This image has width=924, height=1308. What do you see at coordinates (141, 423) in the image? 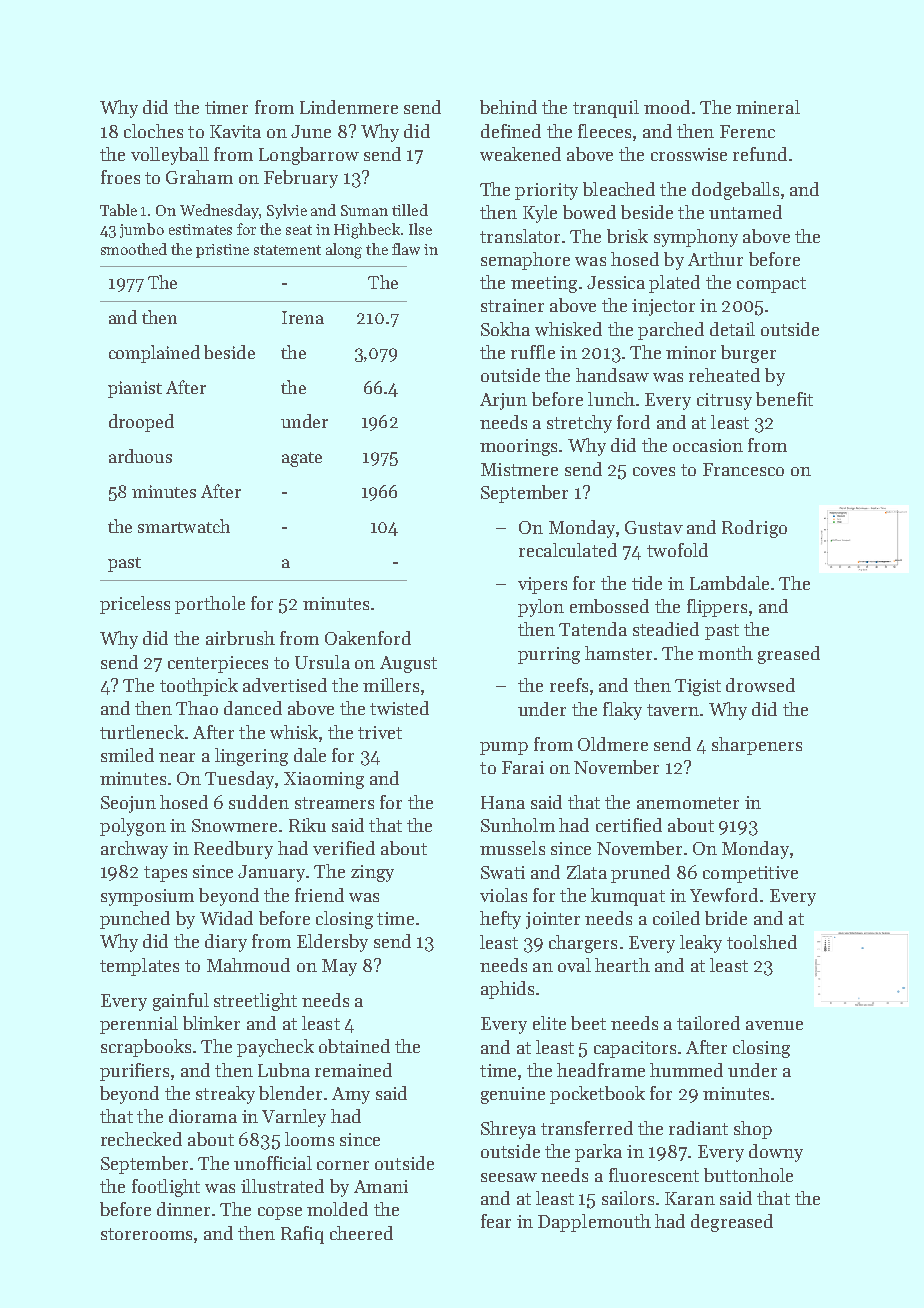
I see `drooped` at bounding box center [141, 423].
